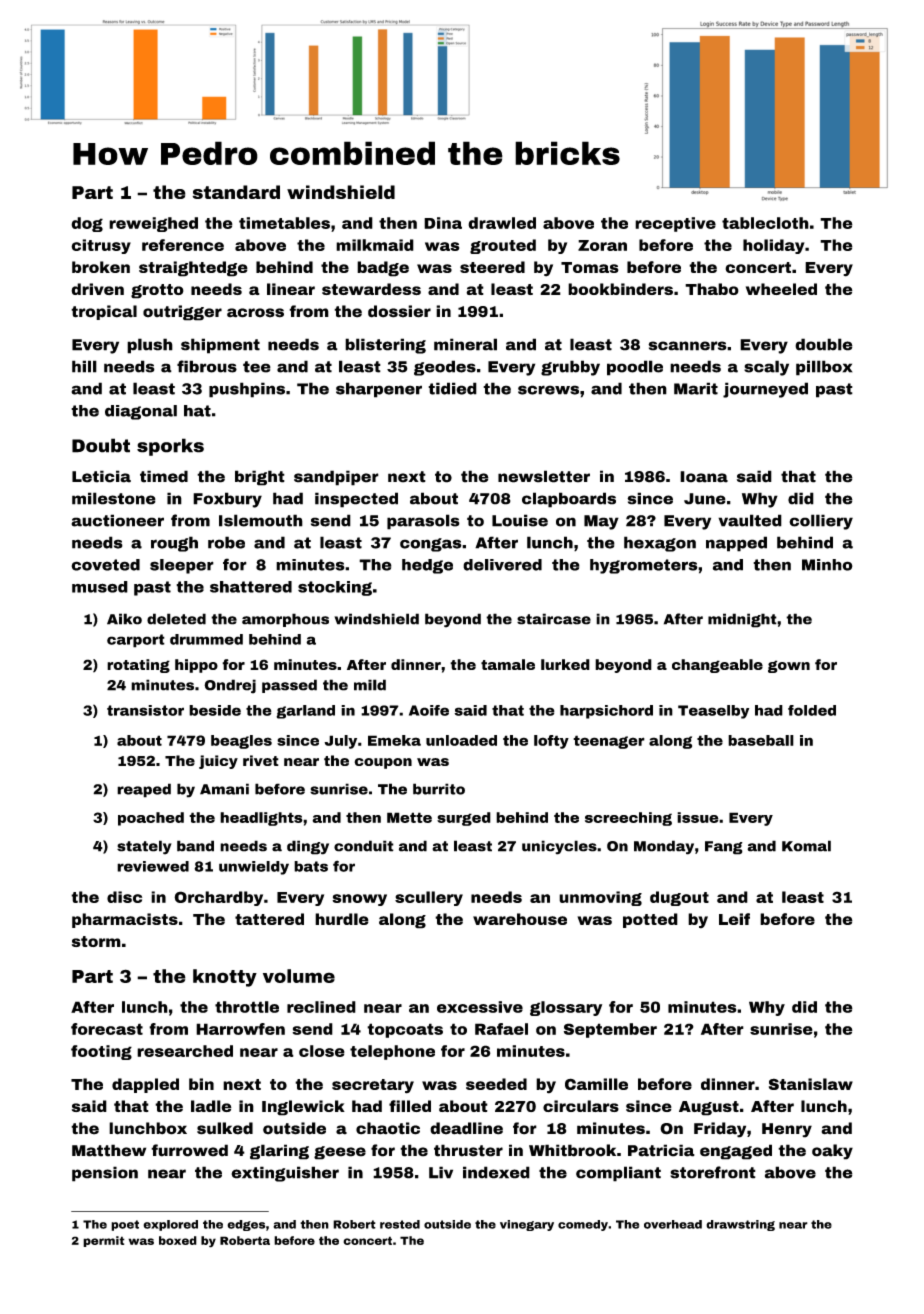 This screenshot has width=924, height=1314. I want to click on Amani, so click(224, 789).
